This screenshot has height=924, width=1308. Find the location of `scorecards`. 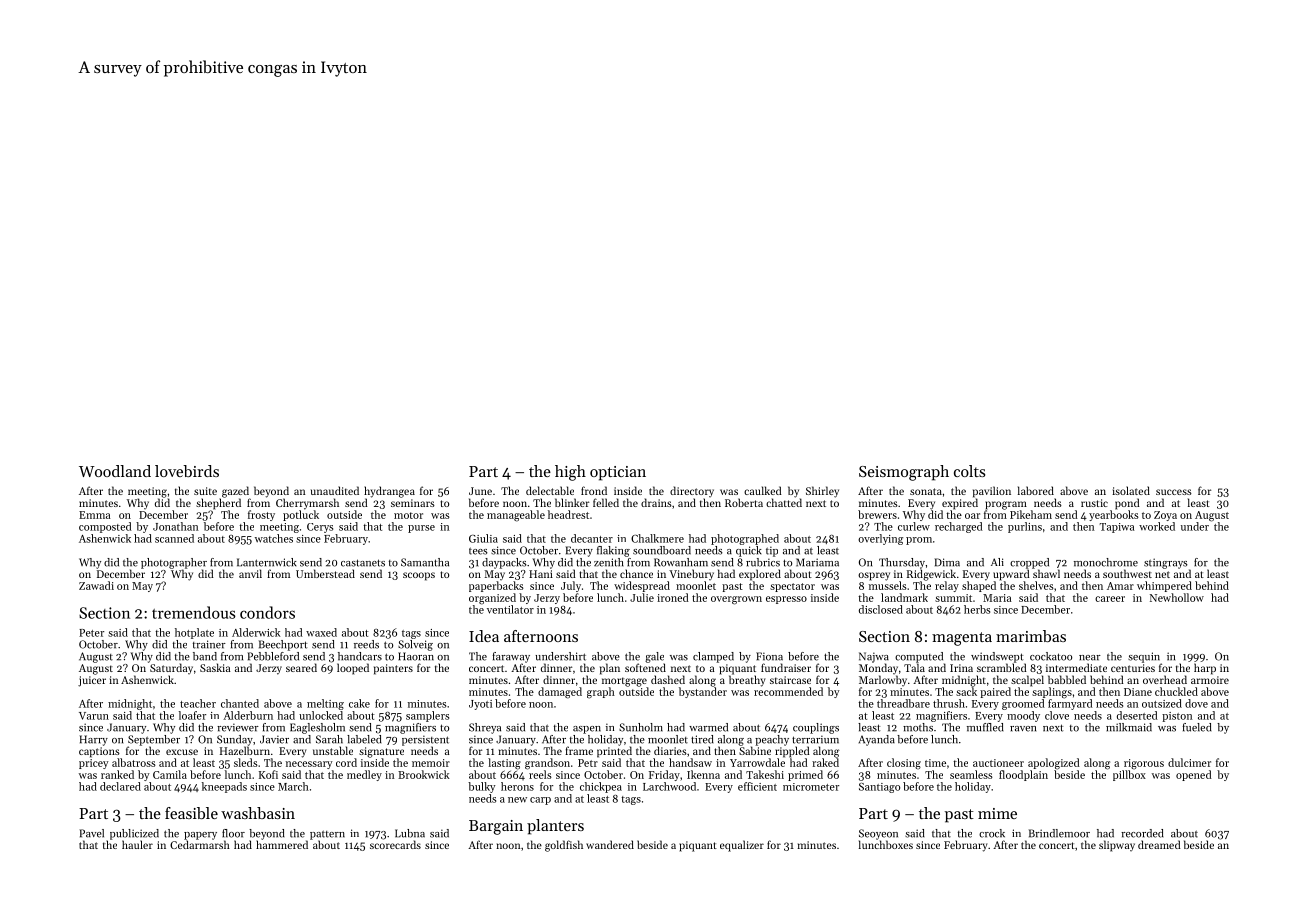

scorecards is located at coordinates (395, 844).
